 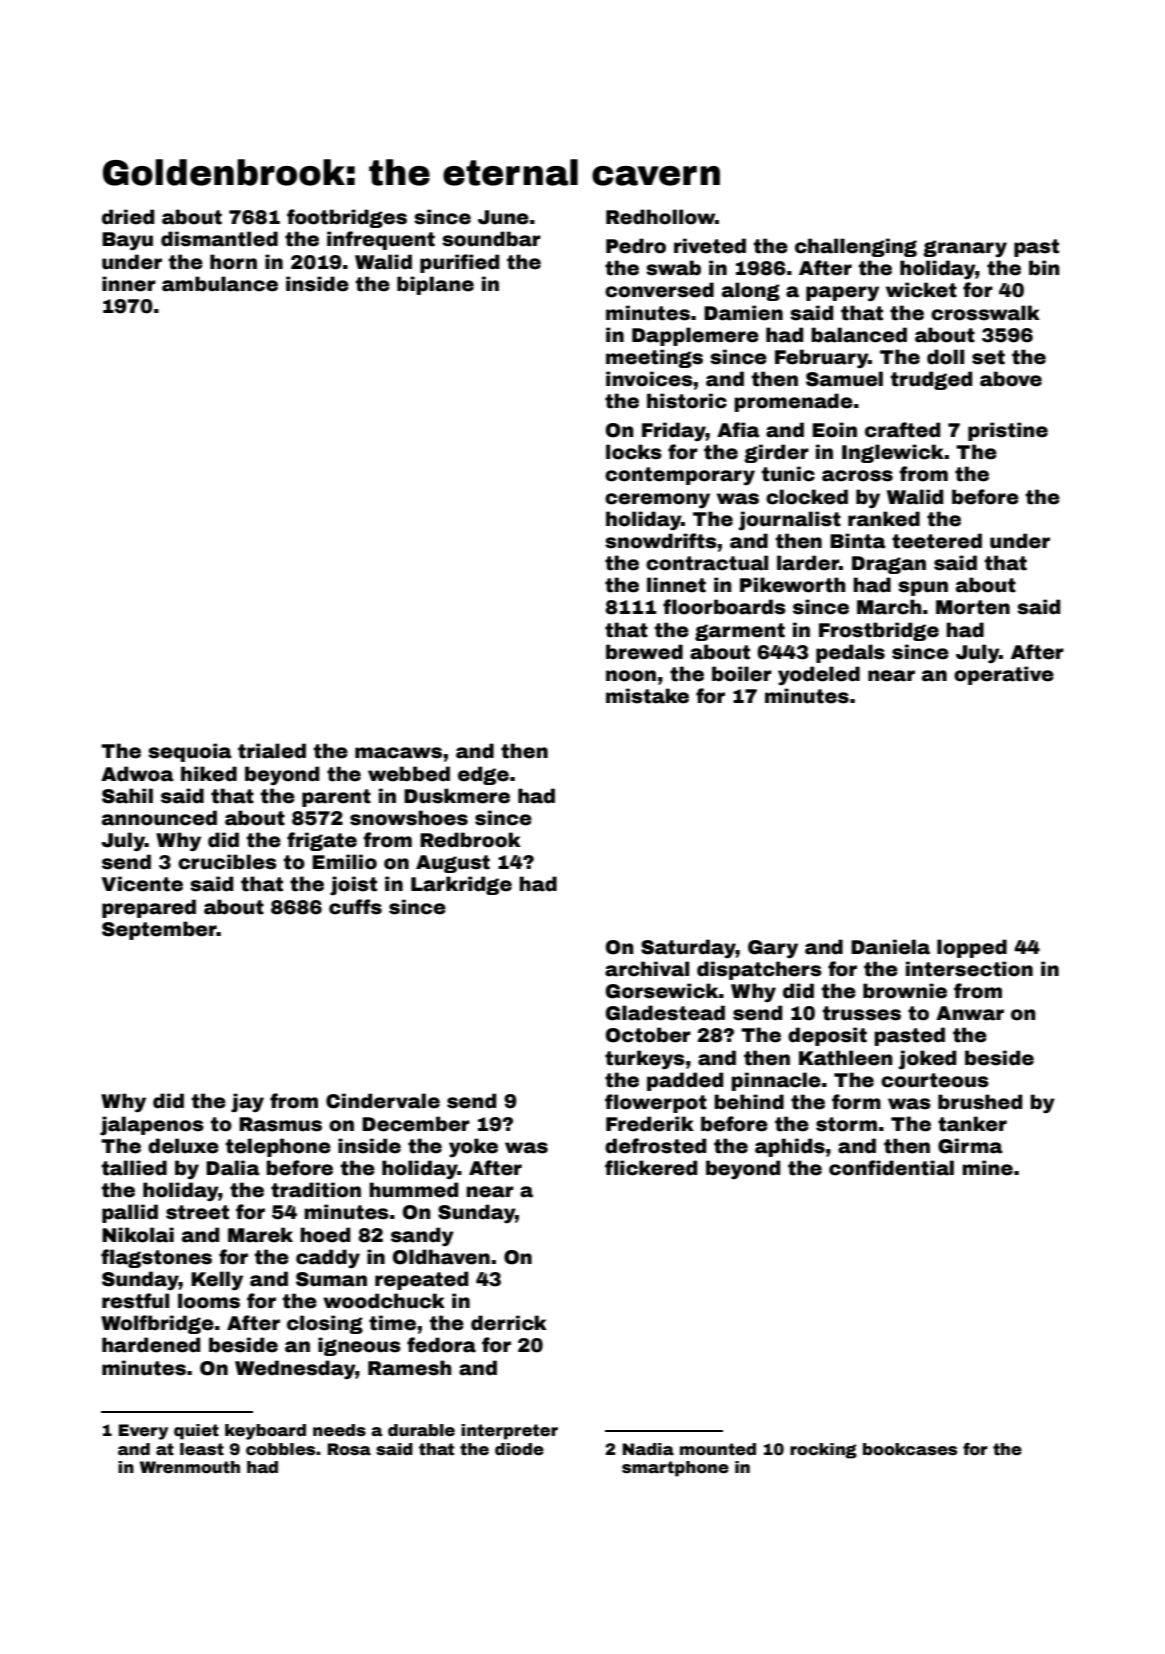 What do you see at coordinates (280, 1449) in the screenshot?
I see `cobbles` at bounding box center [280, 1449].
